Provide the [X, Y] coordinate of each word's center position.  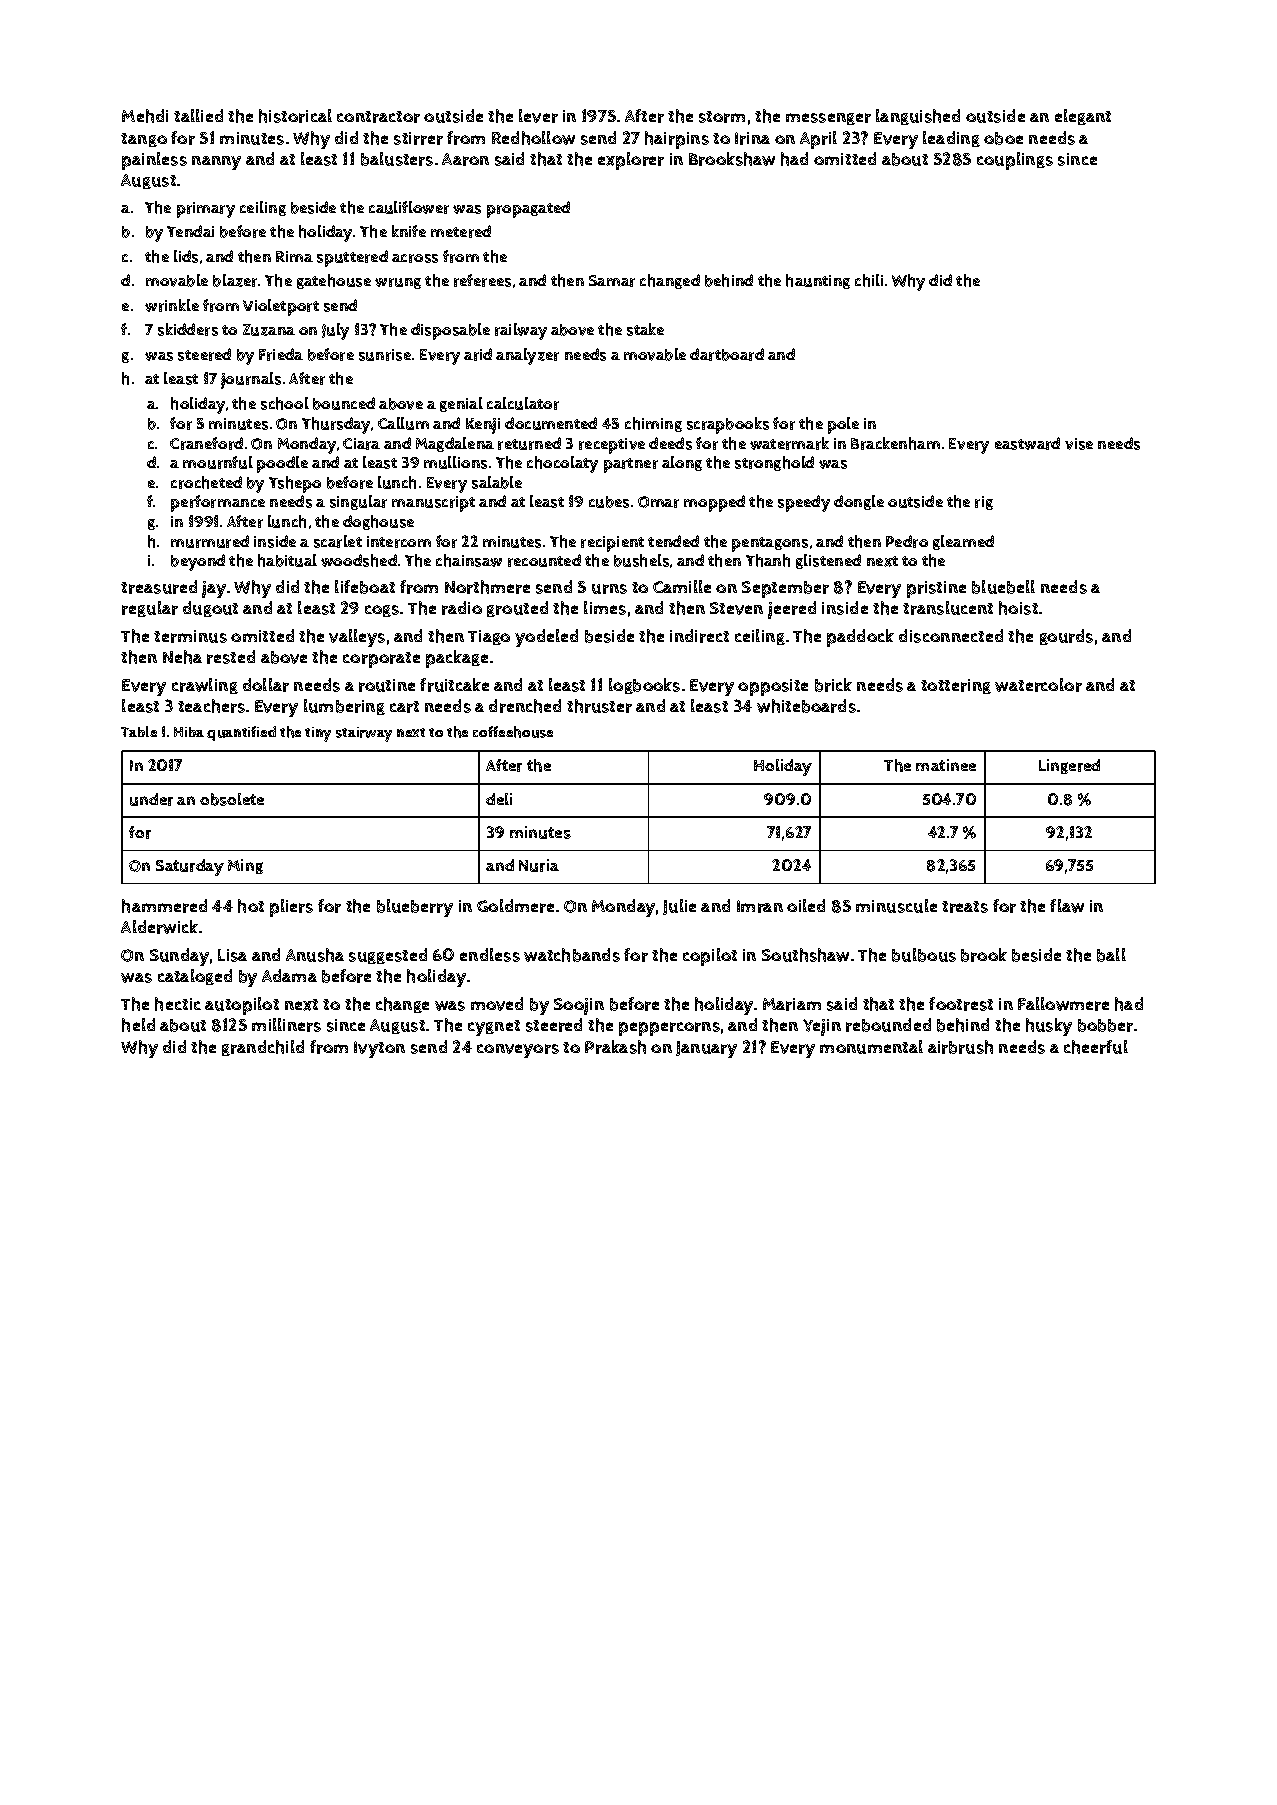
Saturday [190, 867]
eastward [1027, 443]
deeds [670, 443]
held [138, 1025]
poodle [282, 464]
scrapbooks [728, 425]
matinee [946, 765]
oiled [806, 905]
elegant [1083, 117]
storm [722, 117]
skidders [188, 329]
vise [1079, 444]
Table [139, 731]
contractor [378, 117]
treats [965, 907]
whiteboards [806, 706]
